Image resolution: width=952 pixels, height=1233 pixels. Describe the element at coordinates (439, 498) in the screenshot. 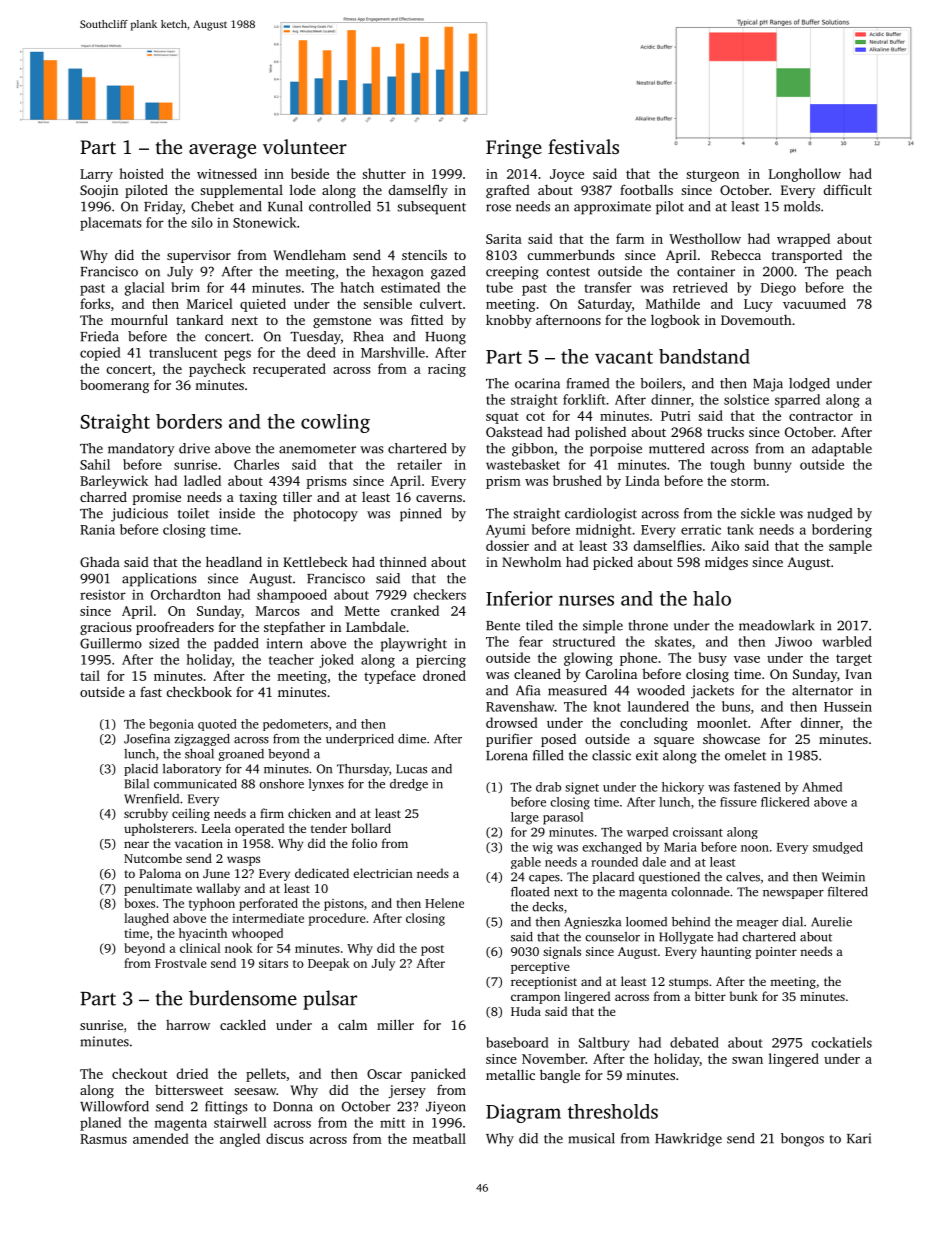

I see `caverns` at that location.
